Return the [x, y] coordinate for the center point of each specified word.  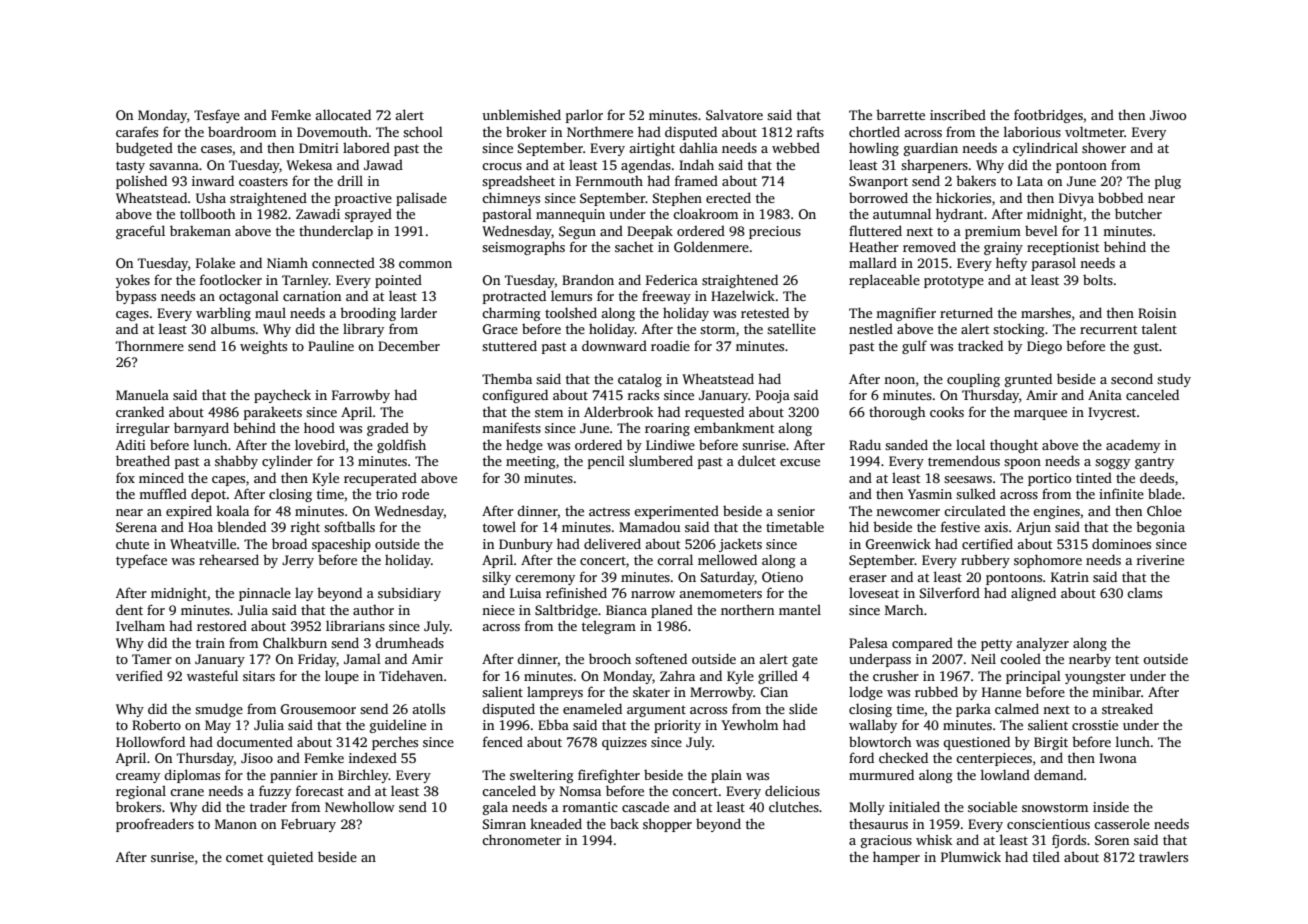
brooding [368, 314]
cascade [645, 806]
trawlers [1163, 856]
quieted [290, 858]
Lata [1030, 181]
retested [765, 312]
